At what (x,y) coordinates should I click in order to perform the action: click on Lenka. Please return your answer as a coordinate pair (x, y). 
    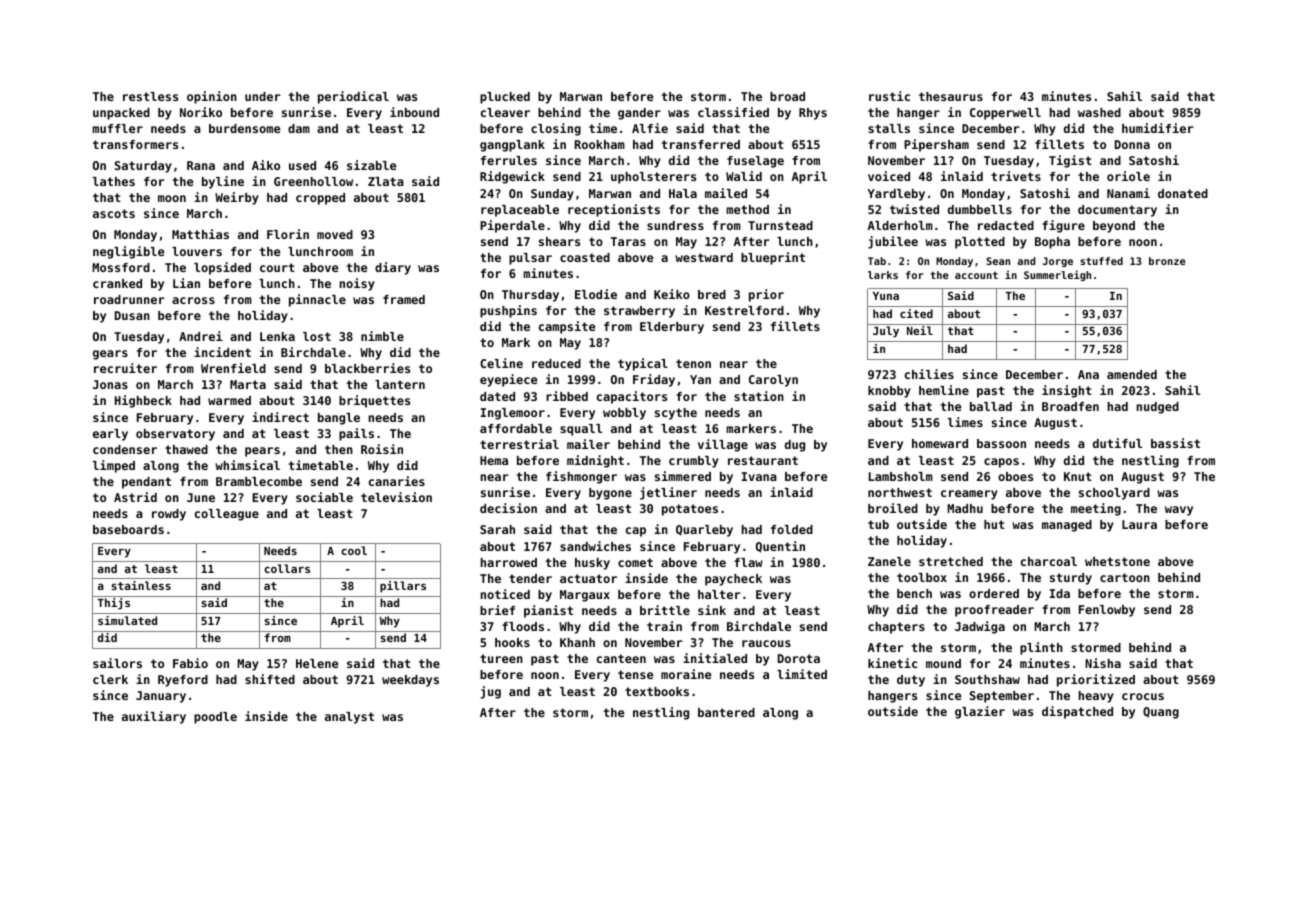
    Looking at the image, I should click on (277, 336).
